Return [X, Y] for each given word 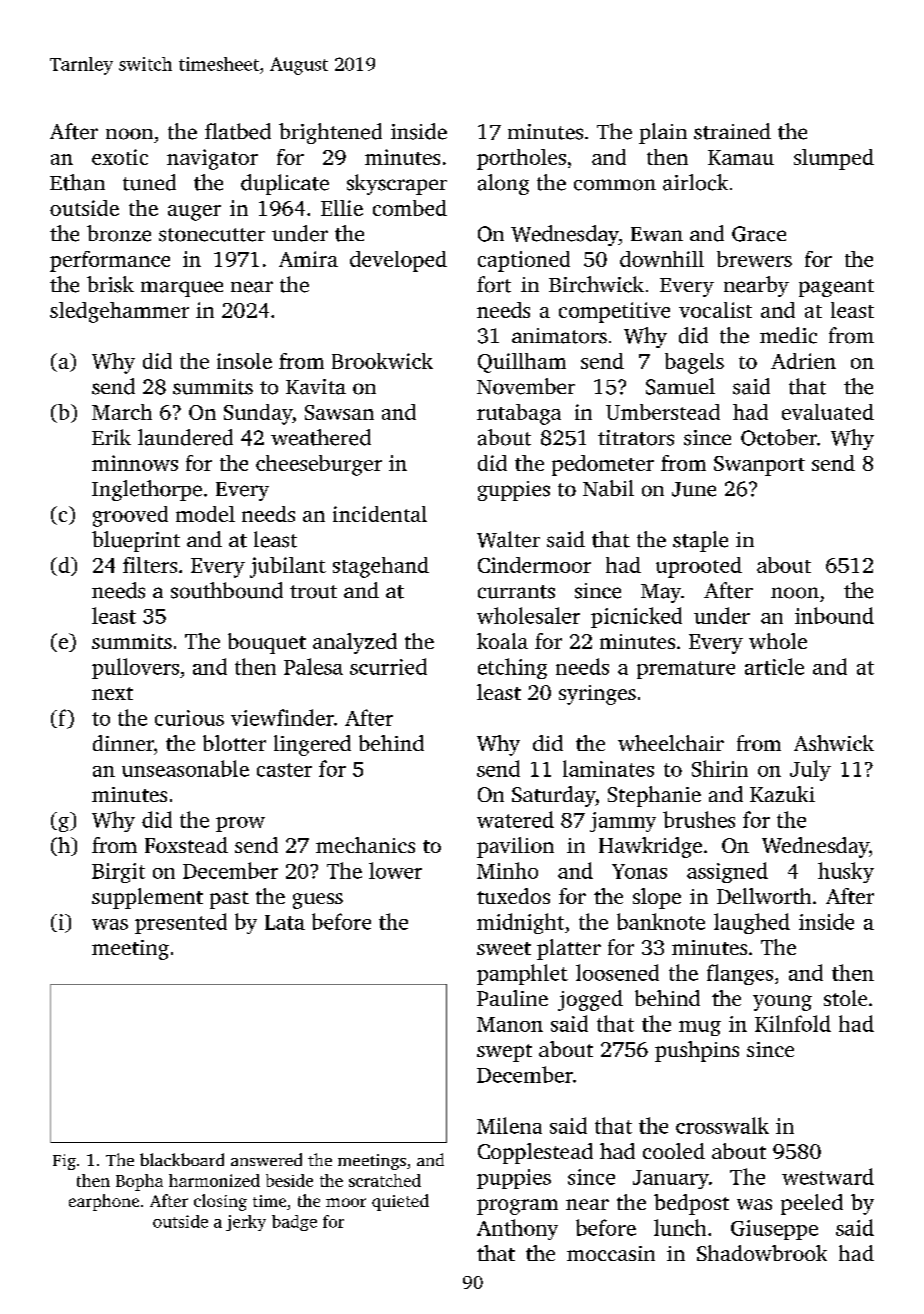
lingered [312, 745]
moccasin [611, 1253]
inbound [834, 615]
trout [313, 592]
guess [318, 901]
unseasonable [185, 768]
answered [266, 1159]
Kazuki [782, 794]
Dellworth [764, 896]
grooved [130, 516]
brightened [330, 133]
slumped [834, 159]
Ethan [77, 182]
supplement [147, 898]
